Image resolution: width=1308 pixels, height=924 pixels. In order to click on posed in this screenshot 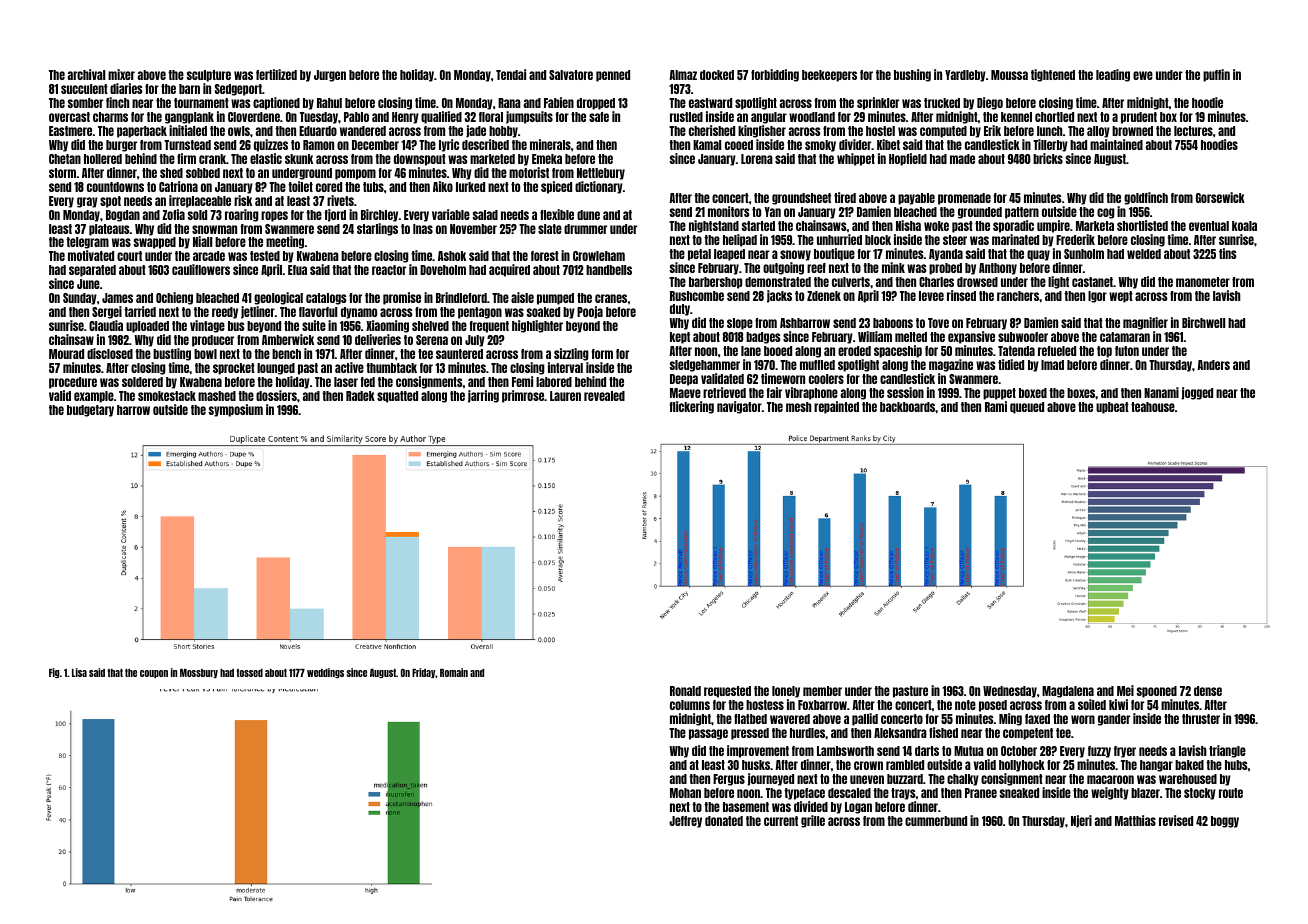, I will do `click(993, 706)`.
